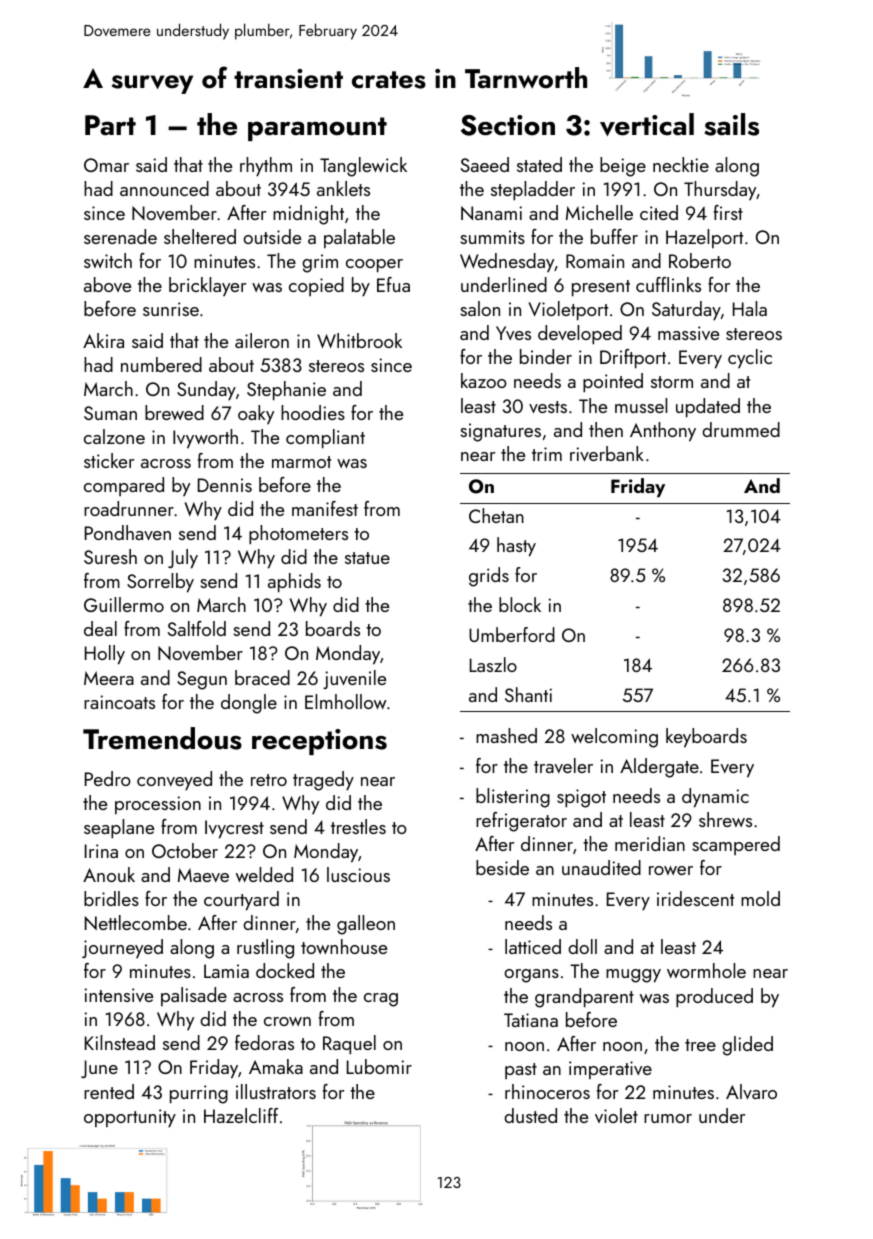 The height and width of the screenshot is (1239, 873). I want to click on hasty, so click(516, 546).
